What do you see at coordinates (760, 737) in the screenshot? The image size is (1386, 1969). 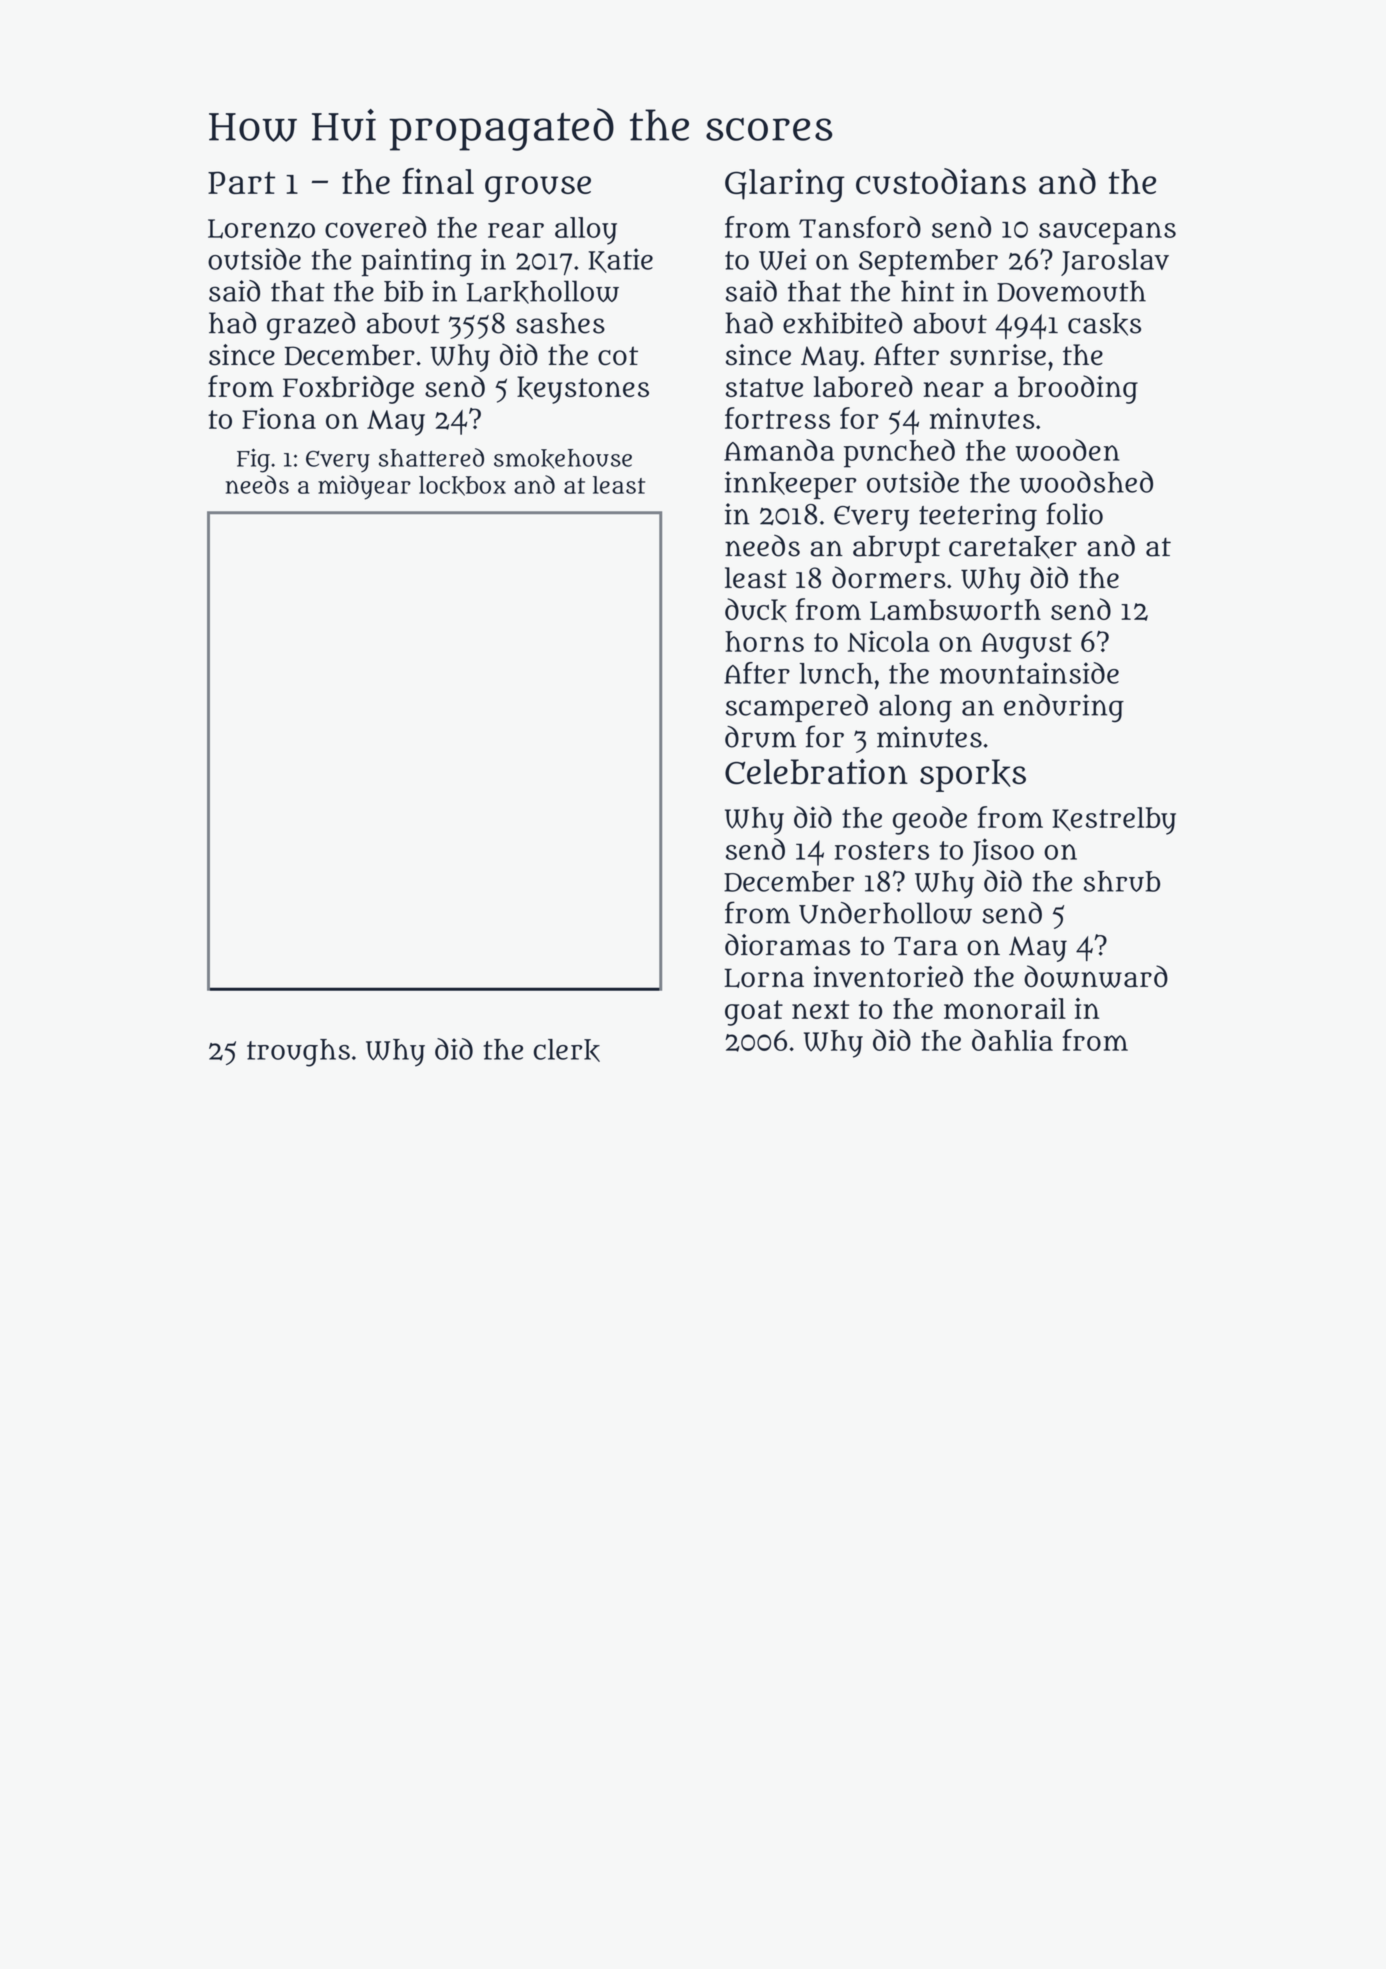 I see `drum` at bounding box center [760, 737].
